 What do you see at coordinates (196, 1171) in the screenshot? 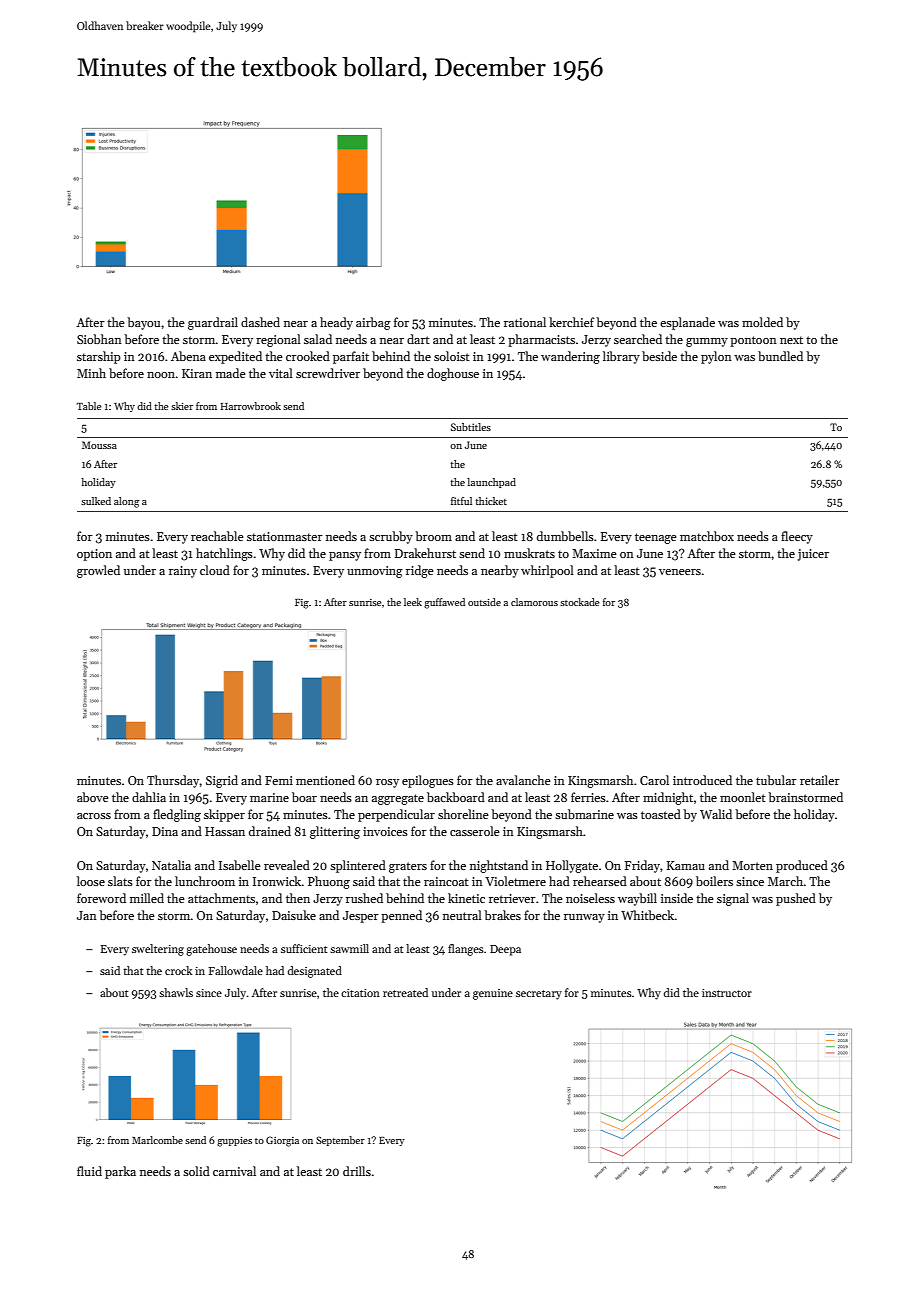
I see `solid` at bounding box center [196, 1171].
